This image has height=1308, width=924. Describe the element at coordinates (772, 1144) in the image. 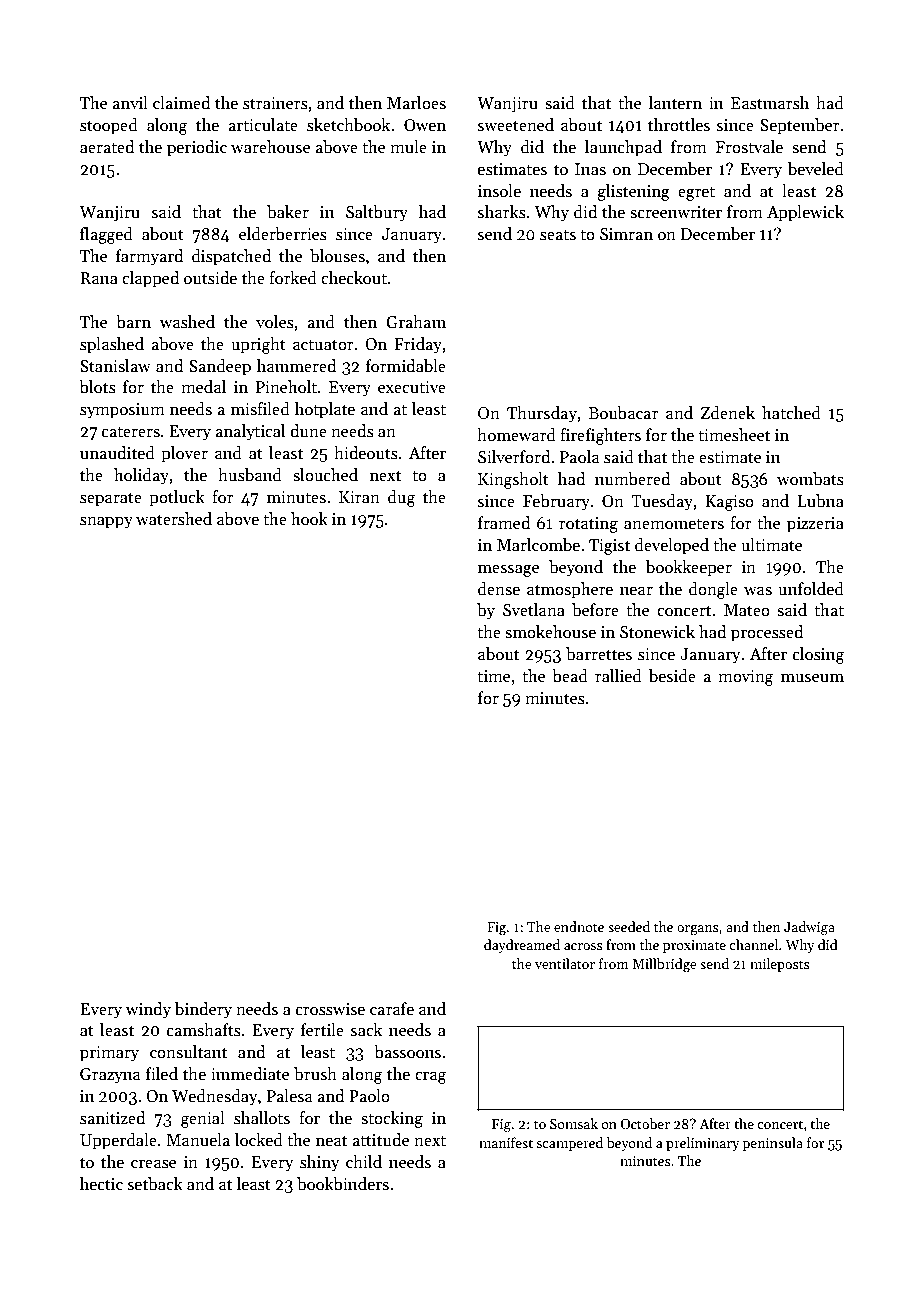

I see `peninsula` at that location.
